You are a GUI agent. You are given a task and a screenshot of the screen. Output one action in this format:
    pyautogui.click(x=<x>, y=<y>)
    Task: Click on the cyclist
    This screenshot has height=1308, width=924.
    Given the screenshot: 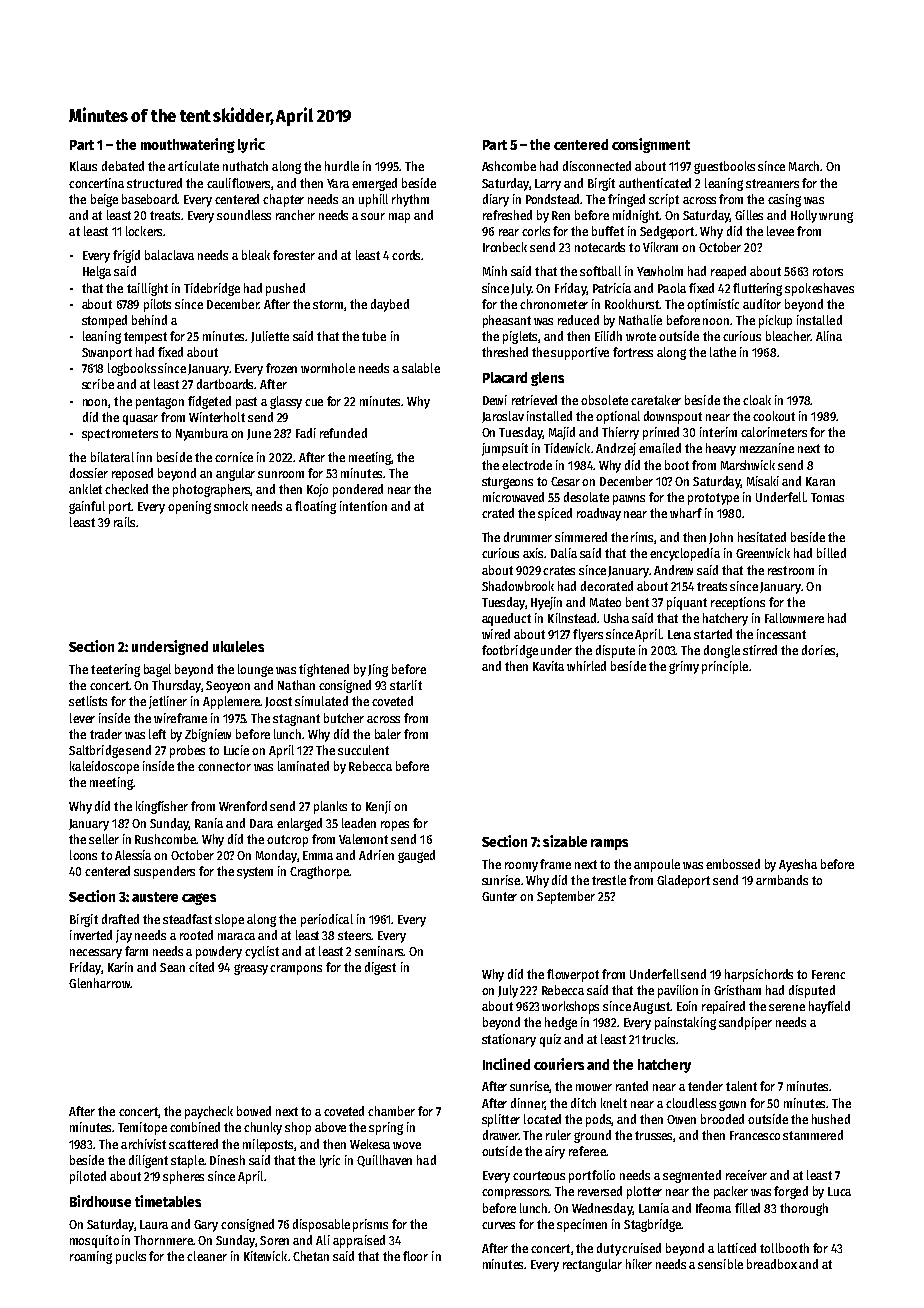 What is the action you would take?
    pyautogui.click(x=262, y=952)
